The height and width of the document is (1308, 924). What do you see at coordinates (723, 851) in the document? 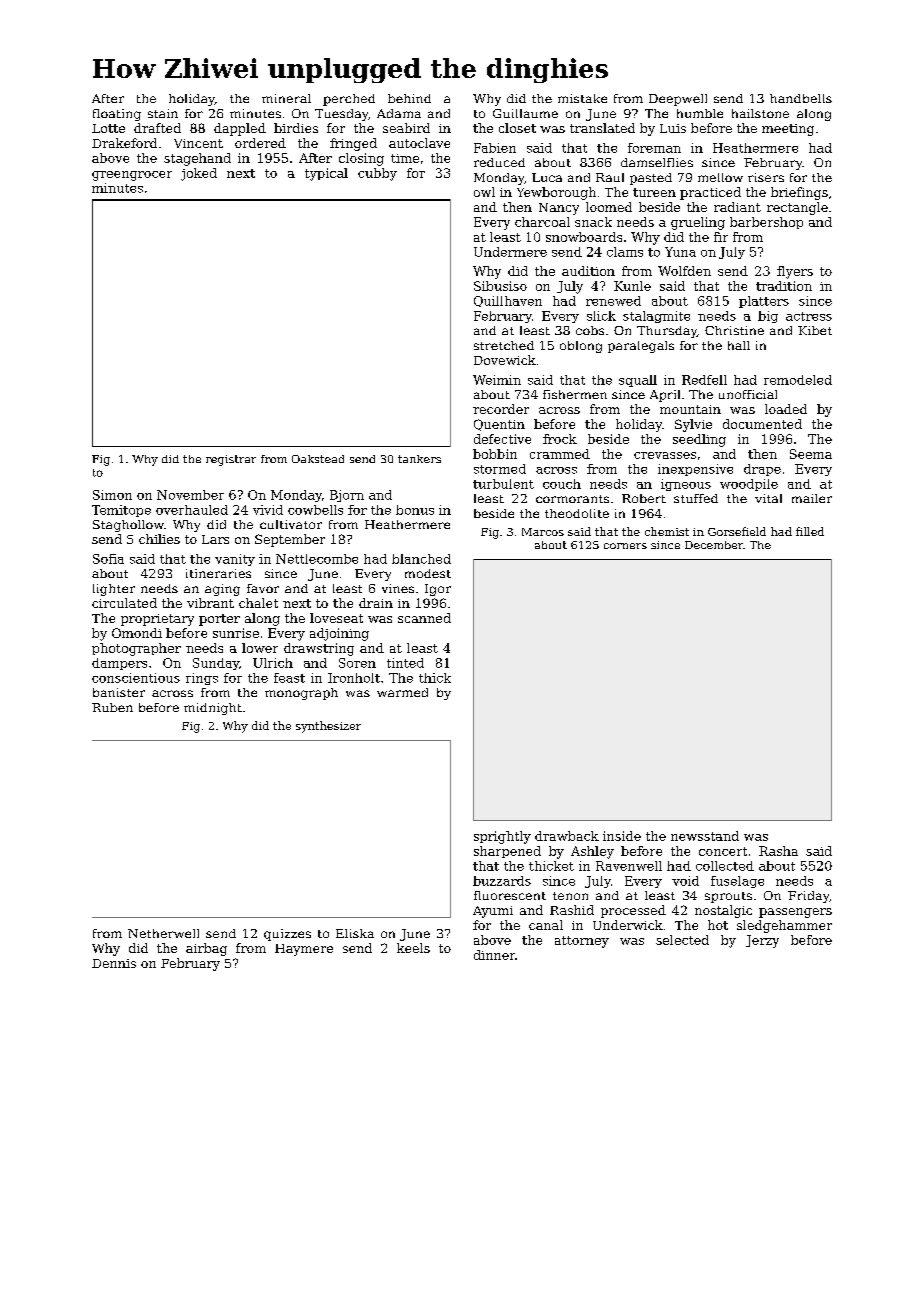
I see `concert` at bounding box center [723, 851].
